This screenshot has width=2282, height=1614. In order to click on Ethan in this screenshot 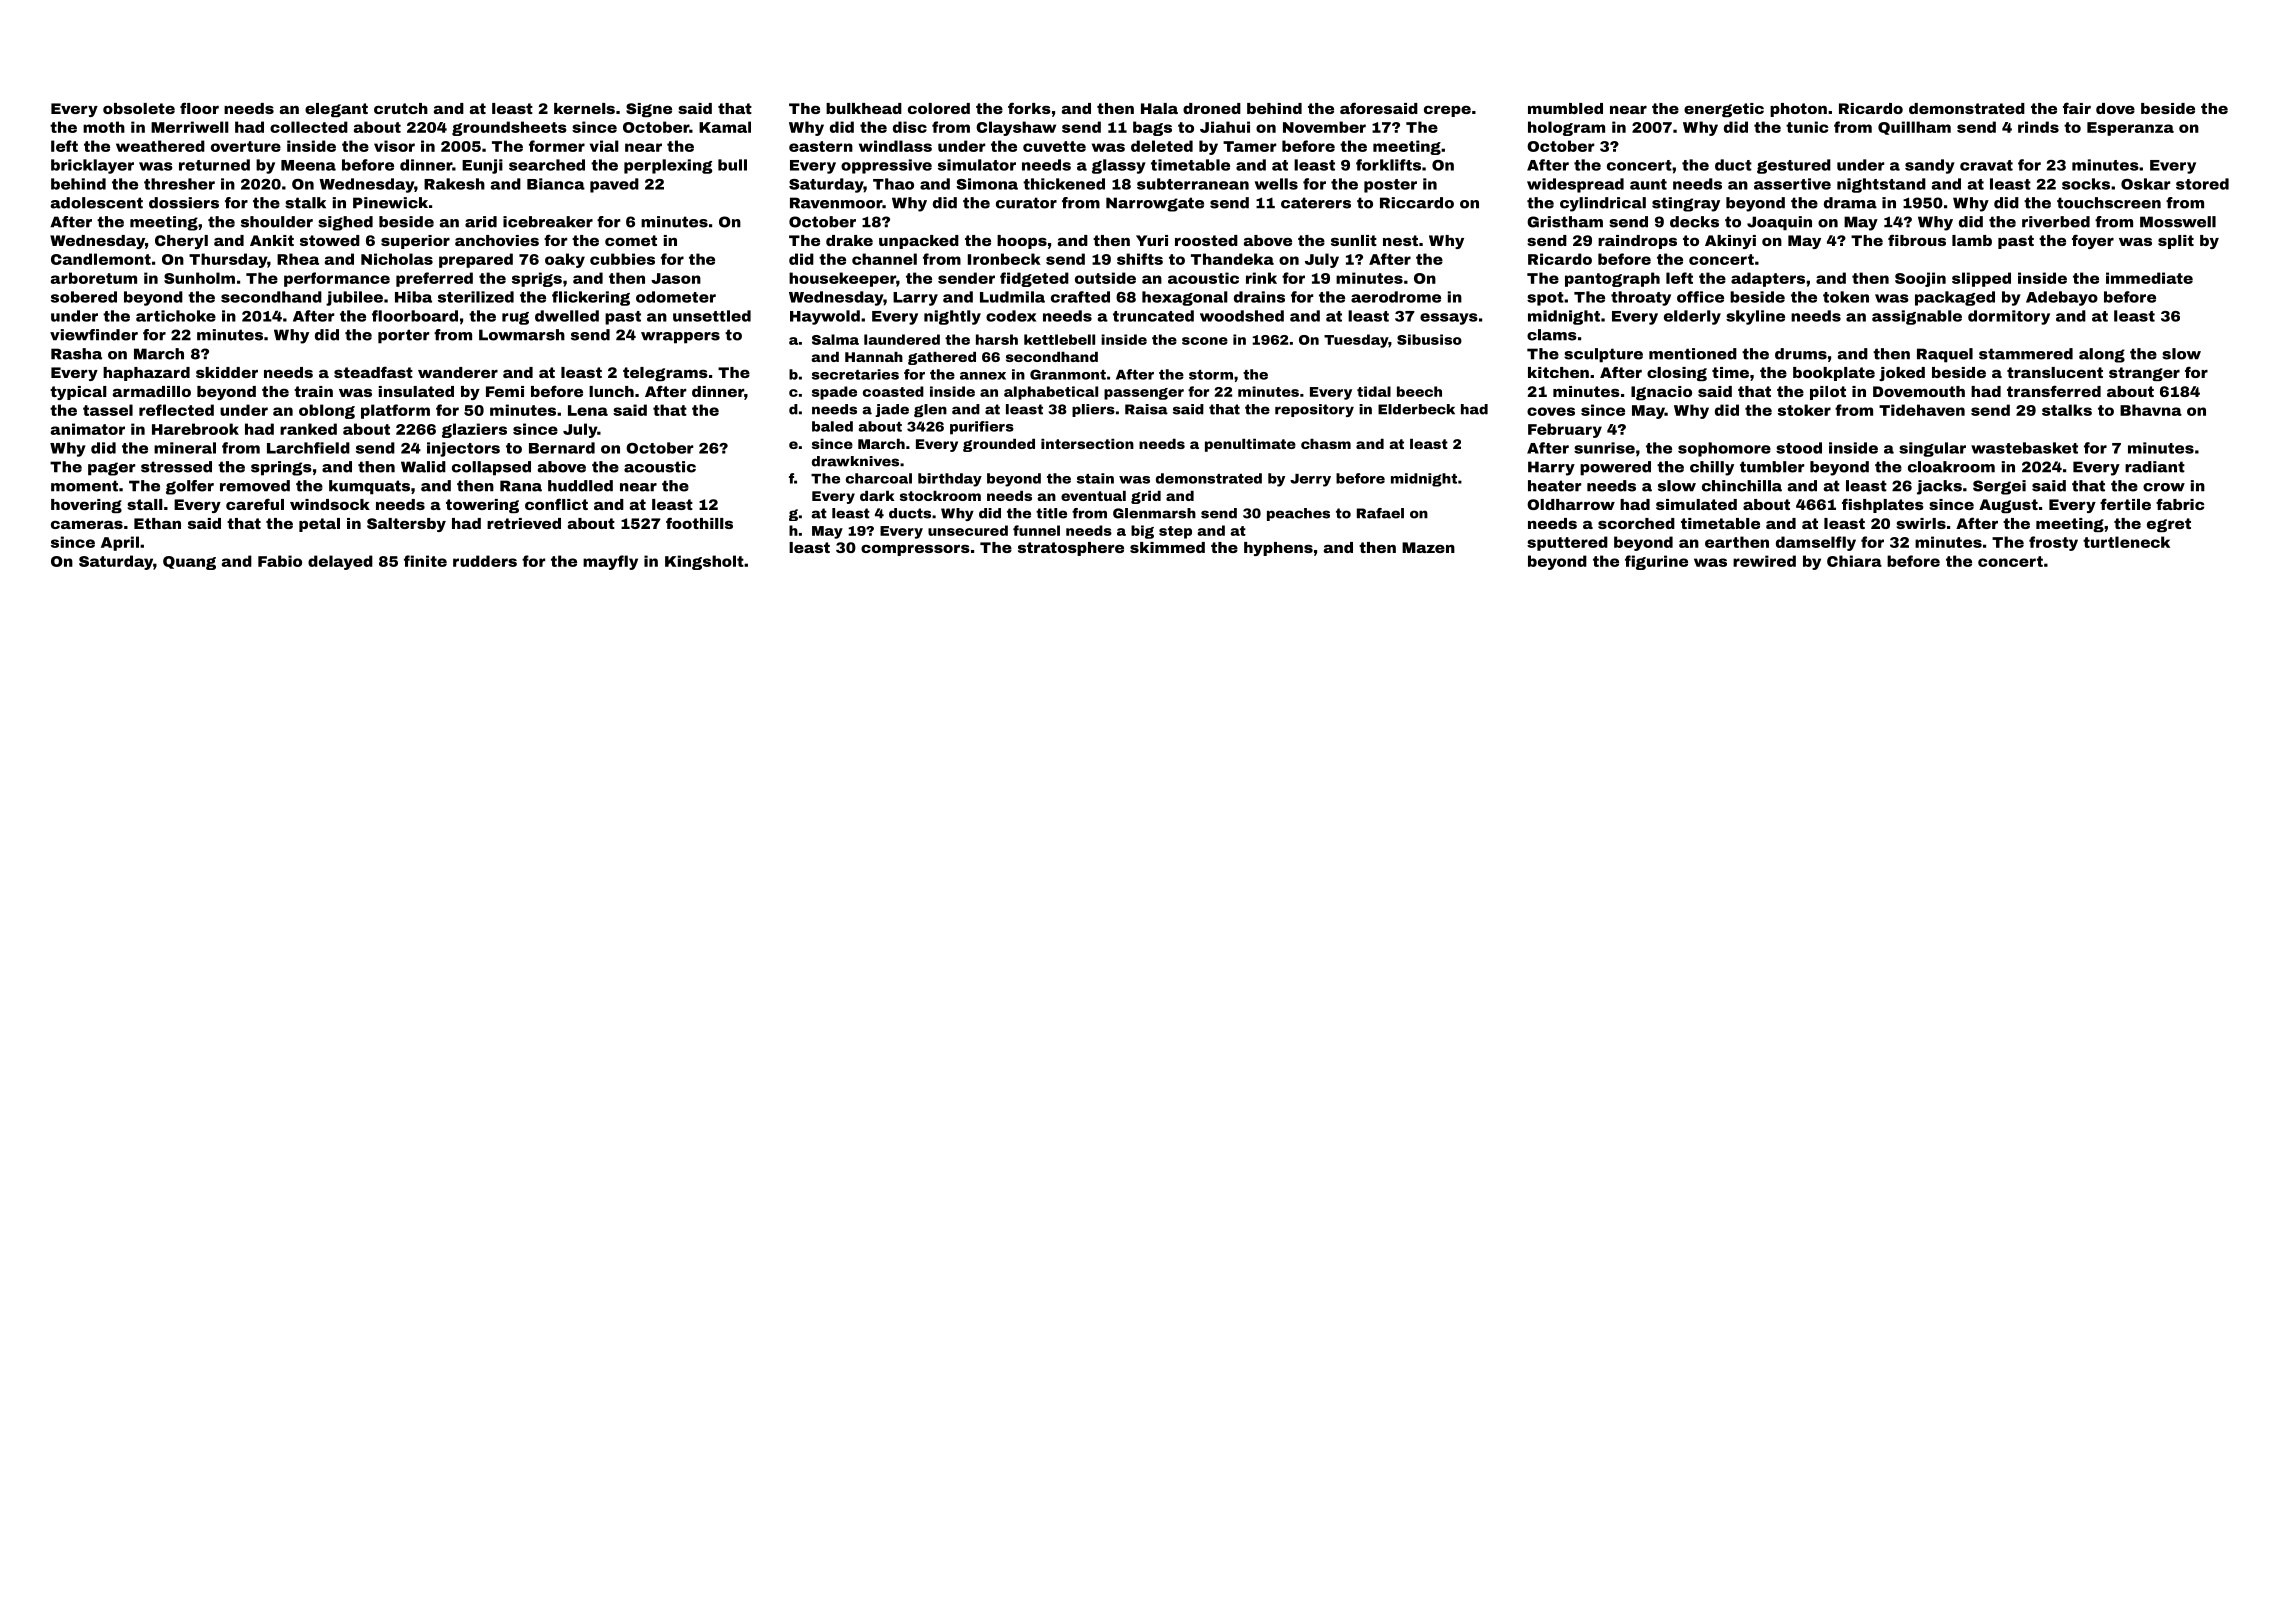, I will do `click(157, 523)`.
